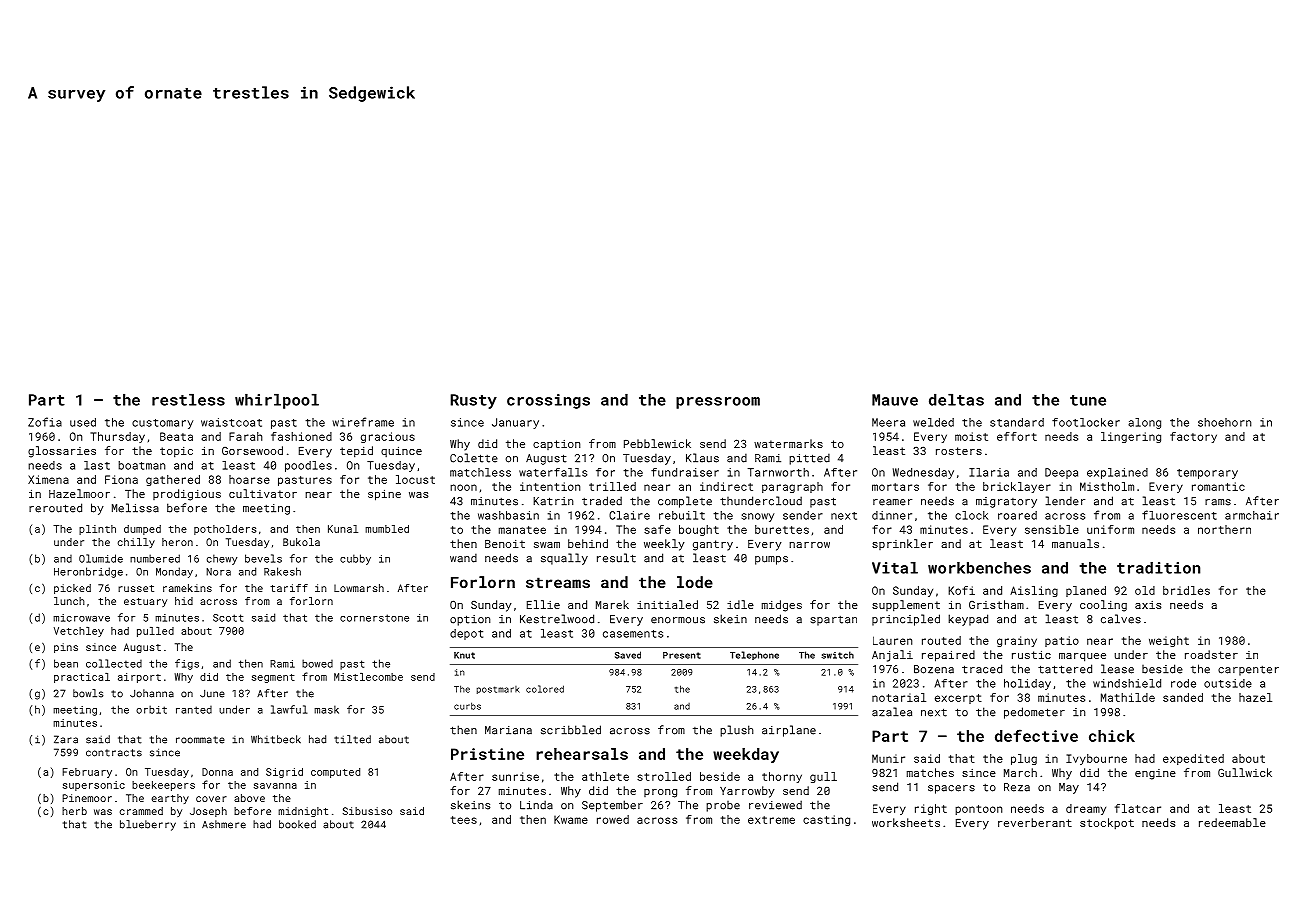 This screenshot has height=924, width=1308. I want to click on roommate, so click(200, 740).
